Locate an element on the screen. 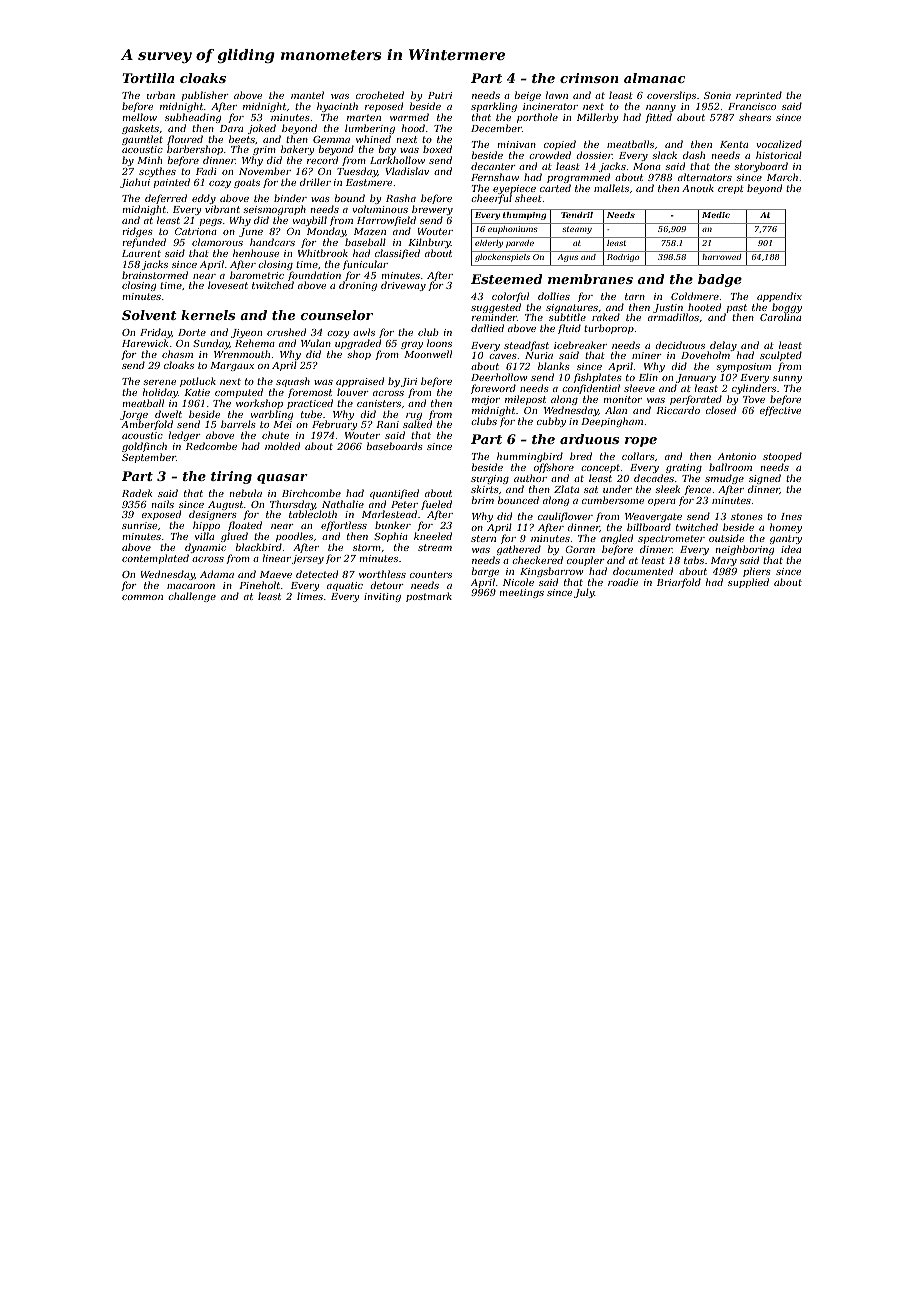 The height and width of the screenshot is (1308, 924). sunny is located at coordinates (787, 380).
